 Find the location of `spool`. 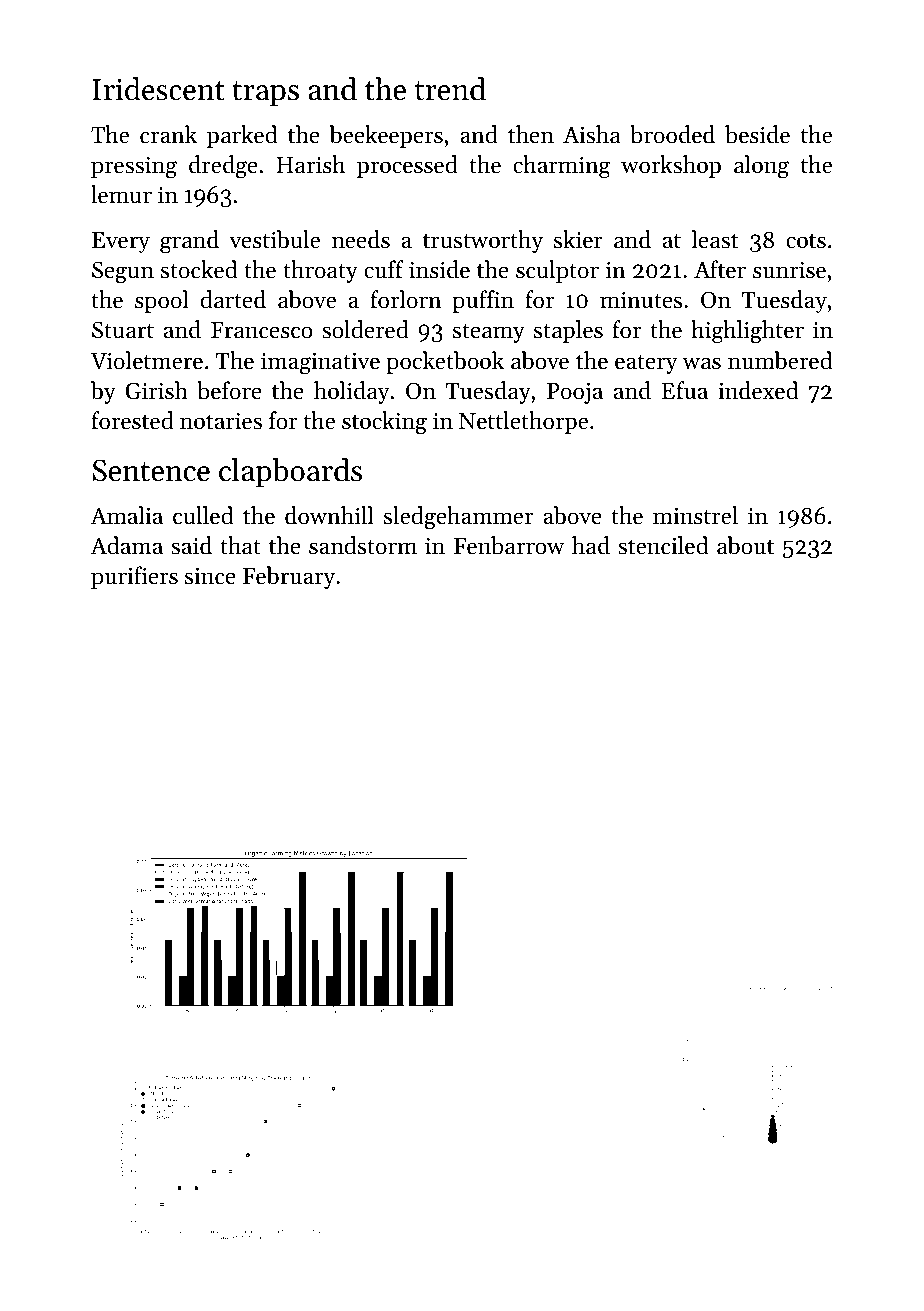

spool is located at coordinates (162, 301).
